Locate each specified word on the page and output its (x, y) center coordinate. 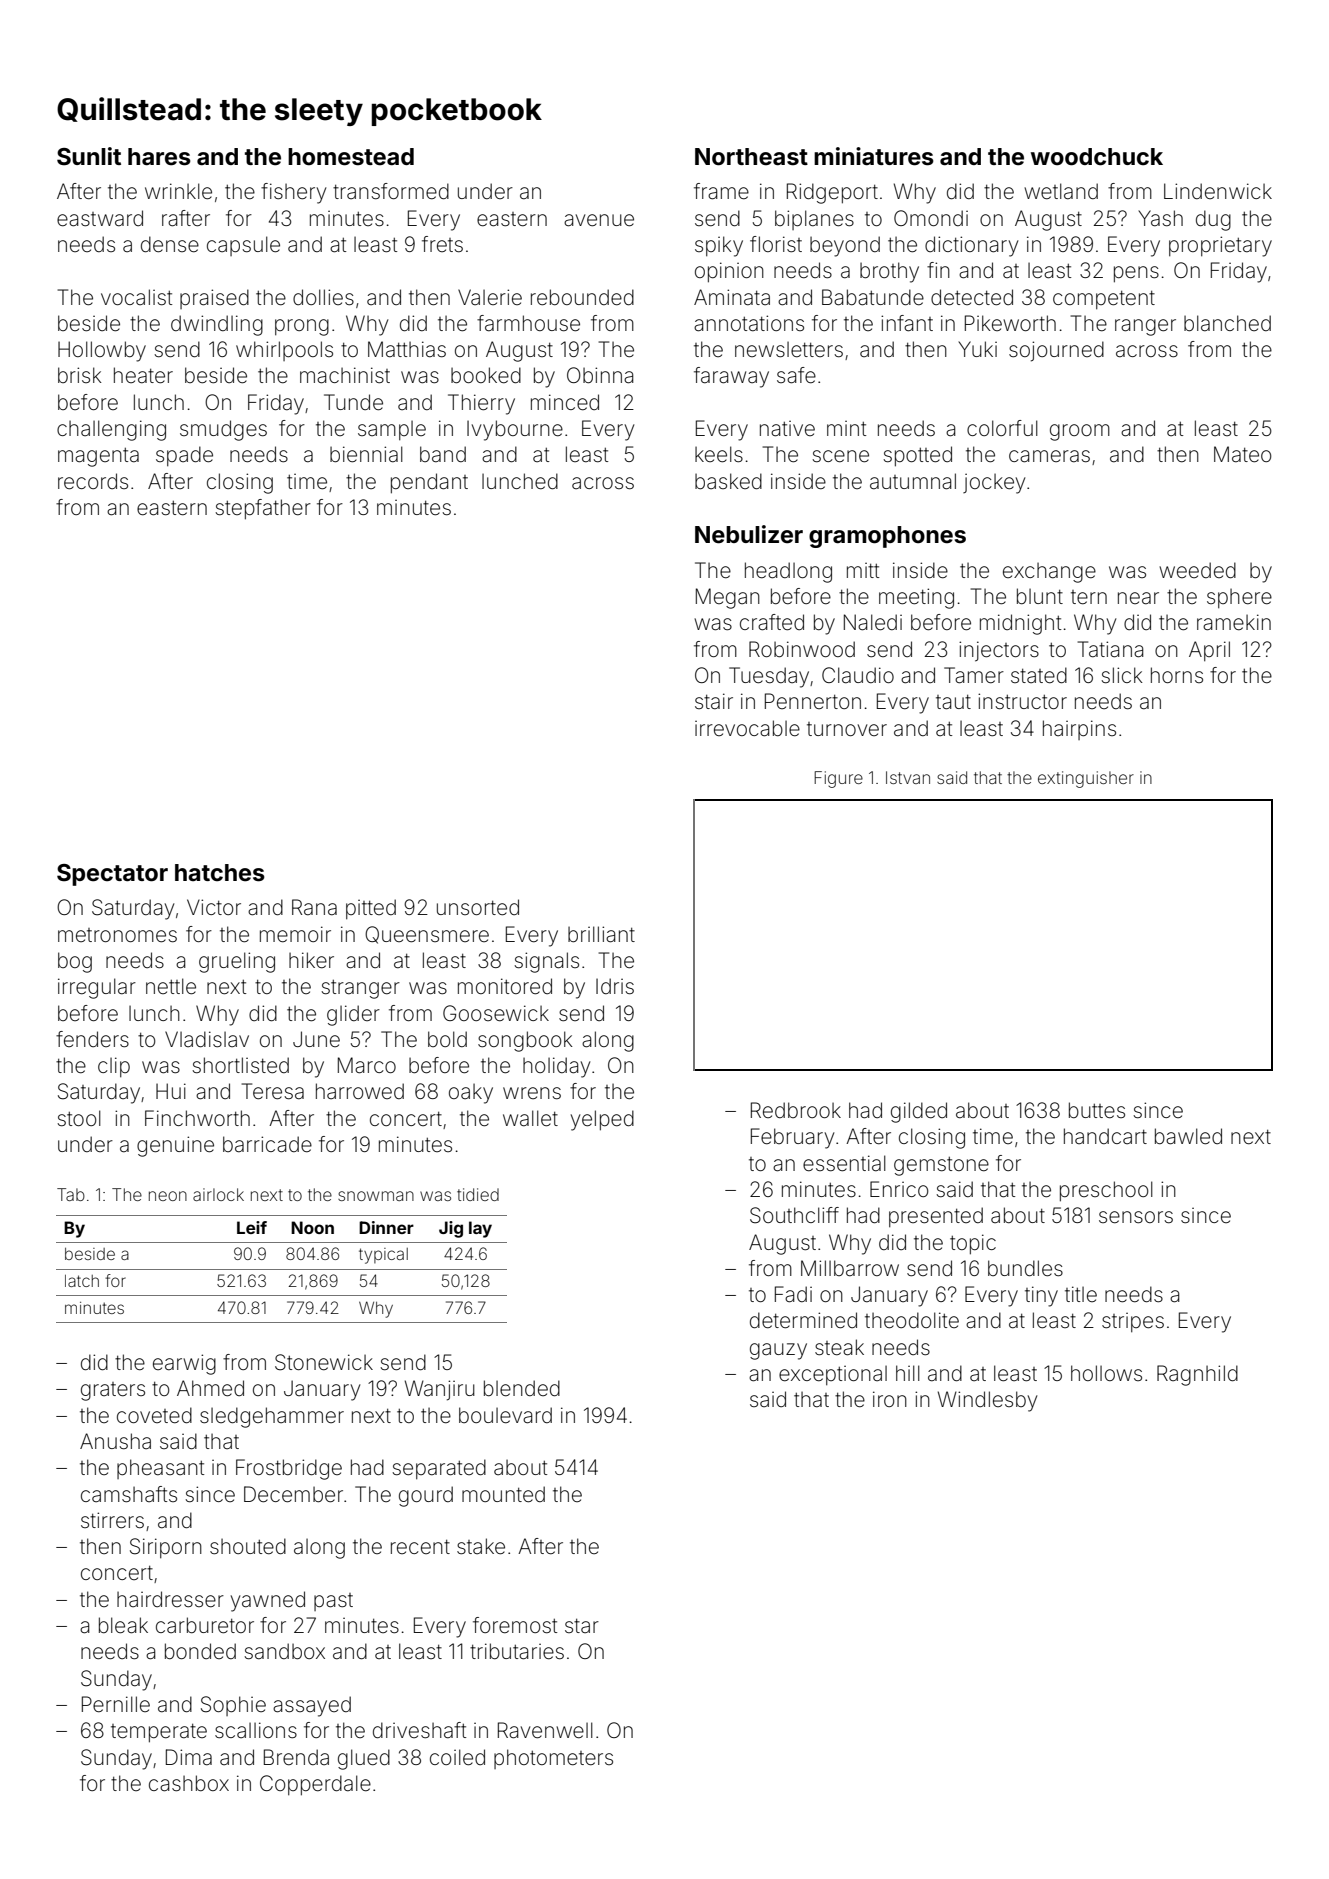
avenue (599, 220)
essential (844, 1163)
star (582, 1626)
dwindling (217, 325)
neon (168, 1196)
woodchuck (1097, 157)
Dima (189, 1757)
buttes (1097, 1110)
